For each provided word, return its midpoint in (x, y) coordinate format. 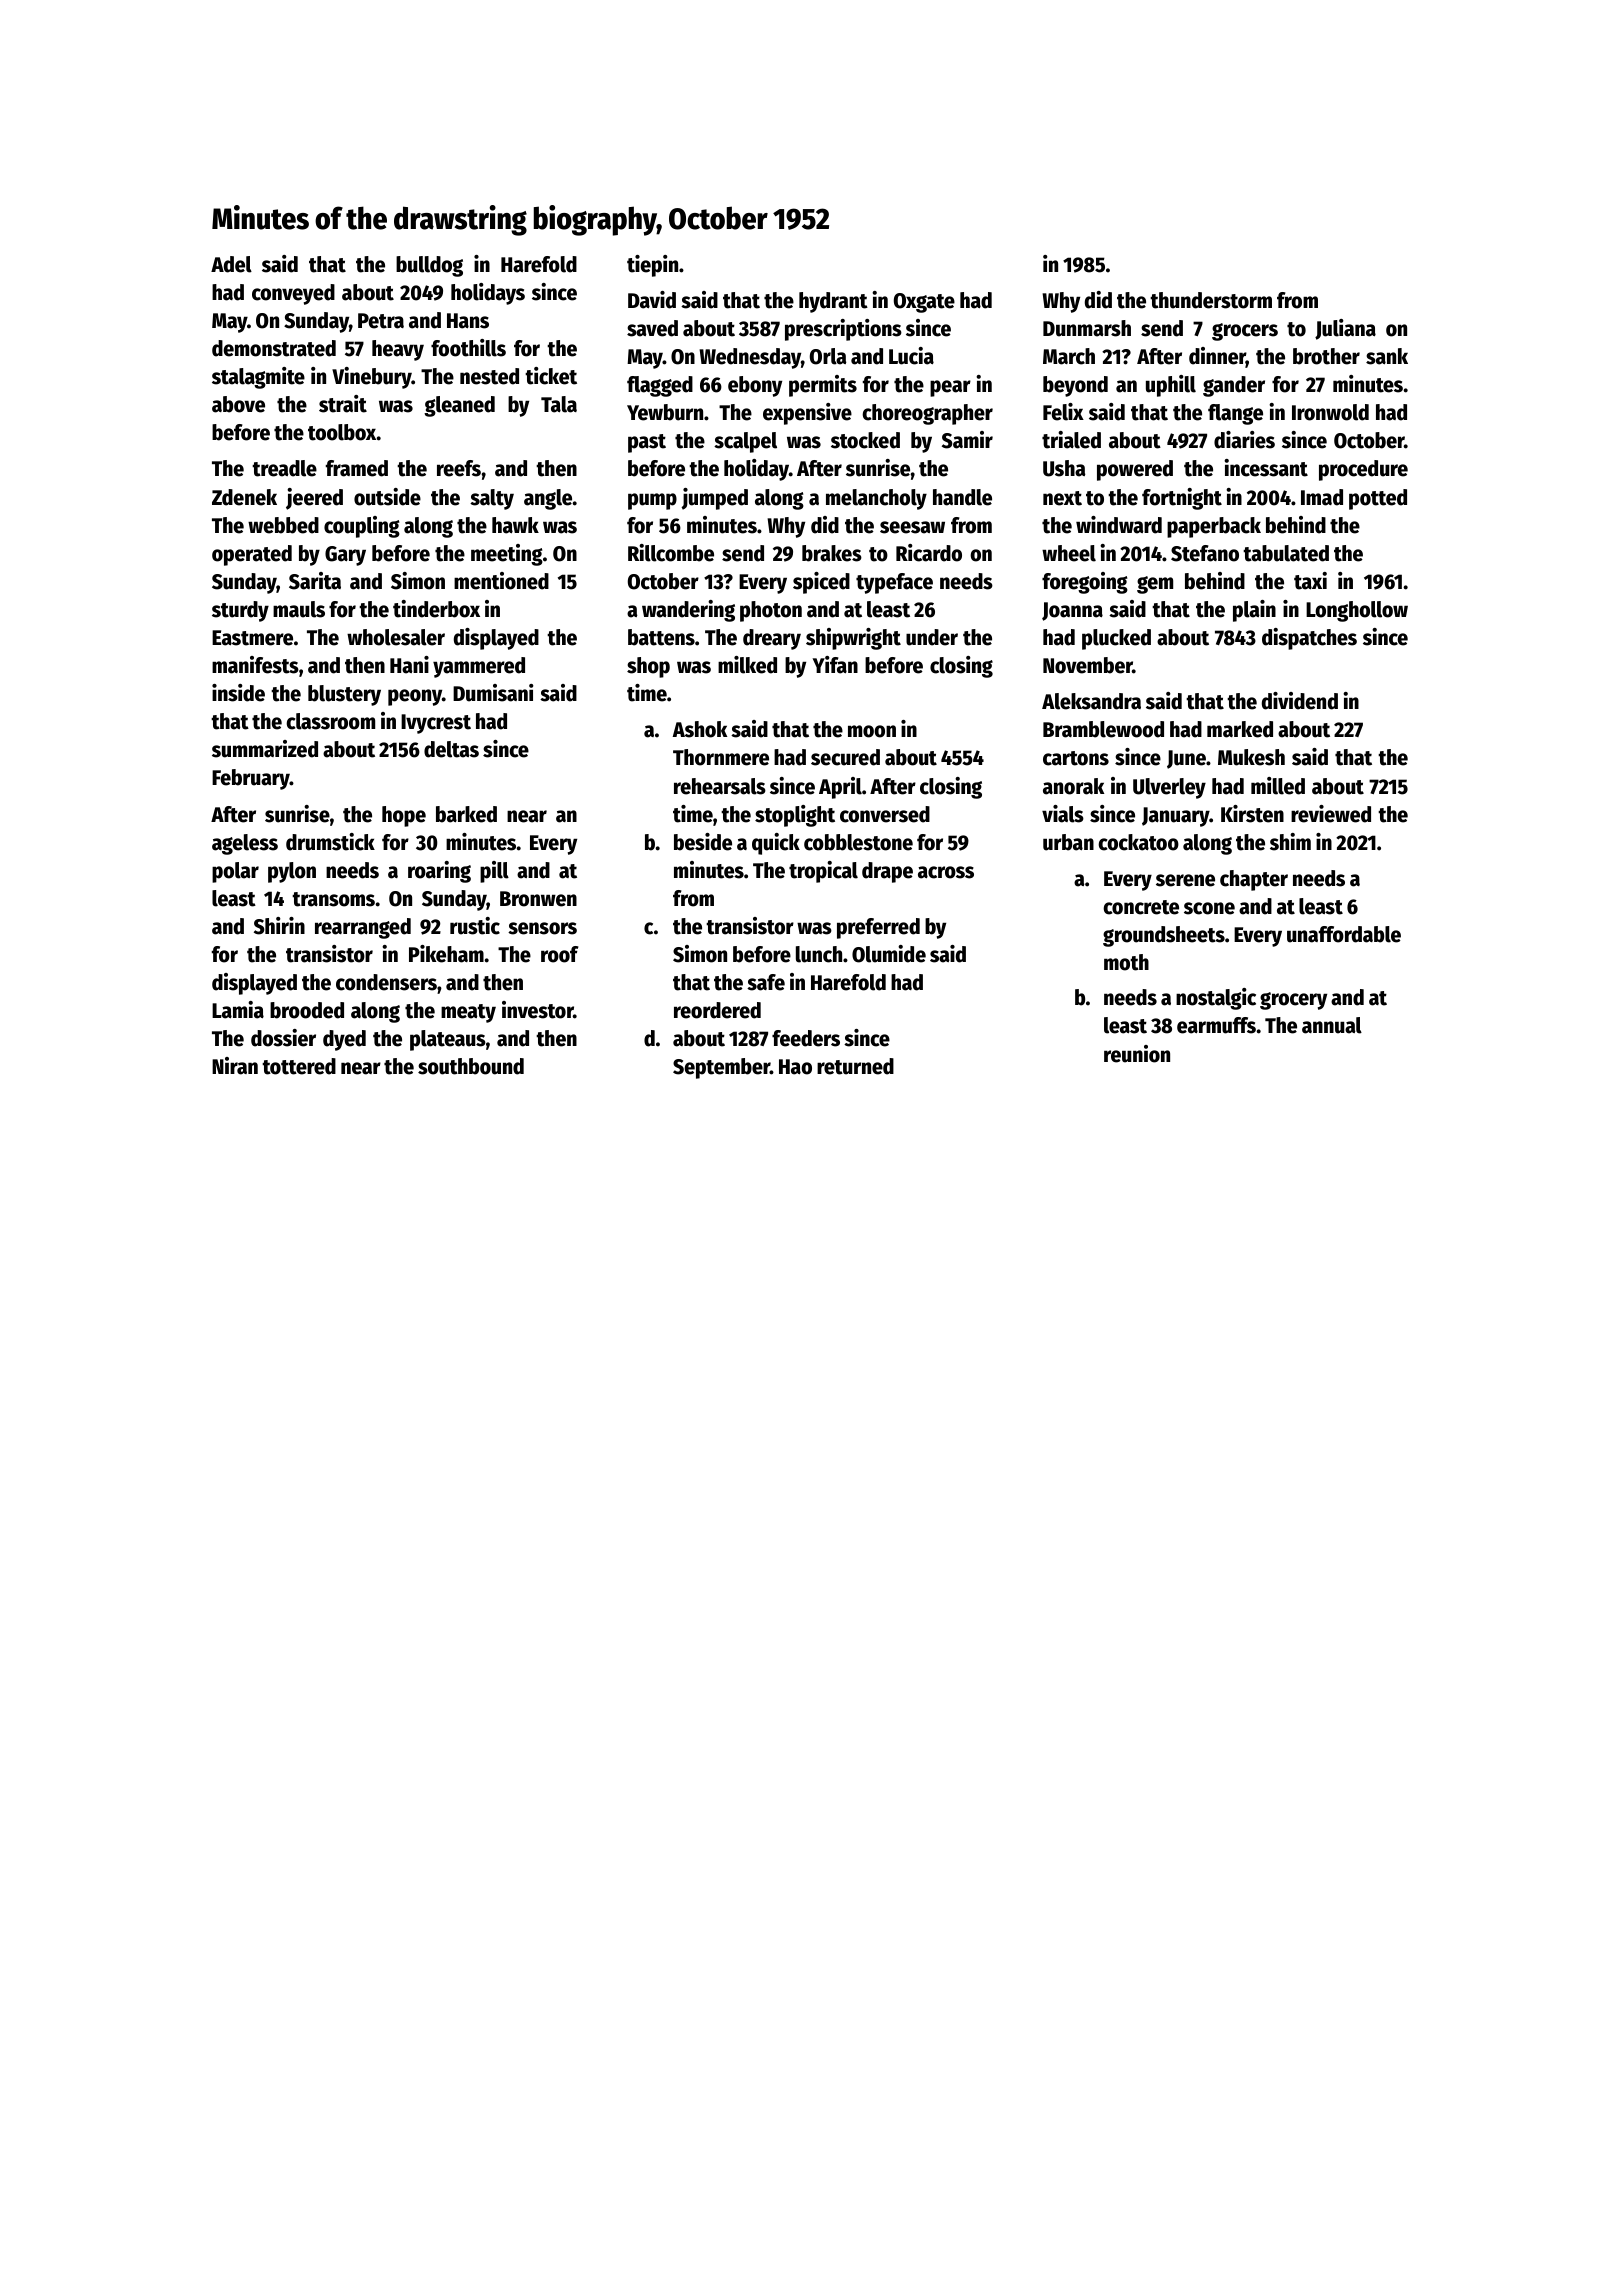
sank (1387, 356)
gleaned (459, 406)
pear (950, 388)
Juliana (1345, 329)
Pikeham (446, 954)
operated (252, 555)
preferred (878, 928)
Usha (1064, 468)
